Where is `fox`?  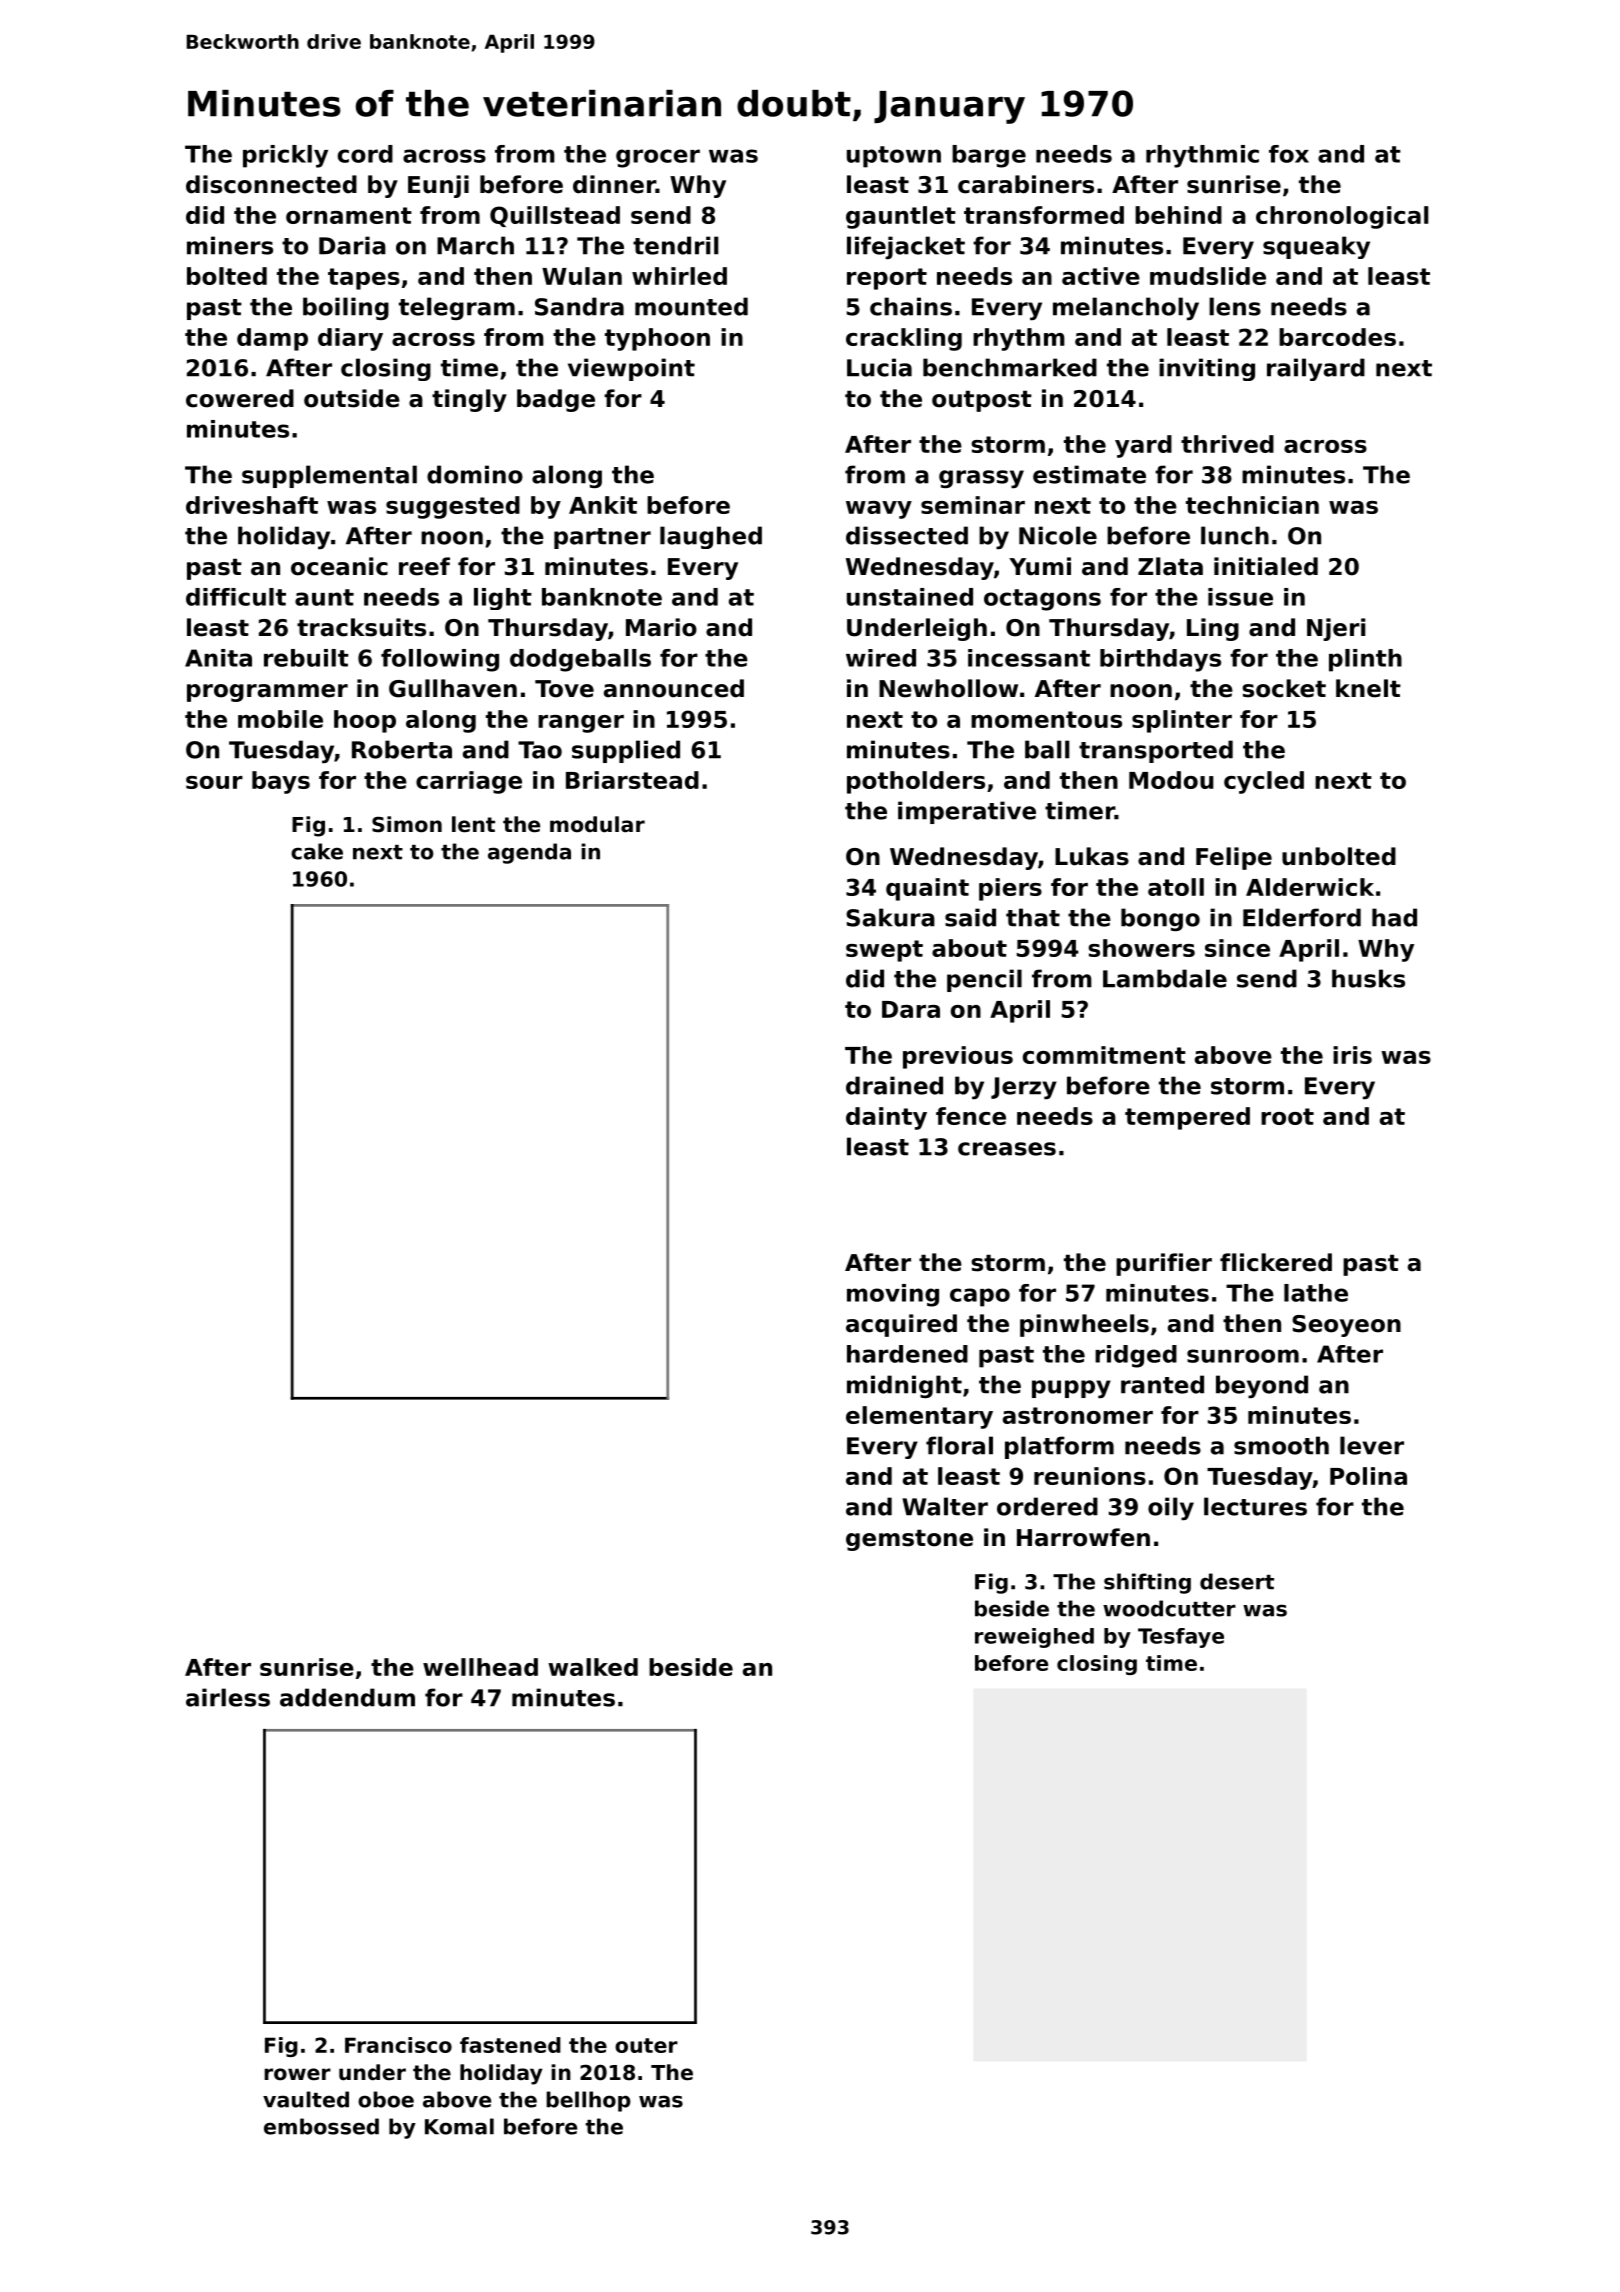
fox is located at coordinates (1289, 154).
